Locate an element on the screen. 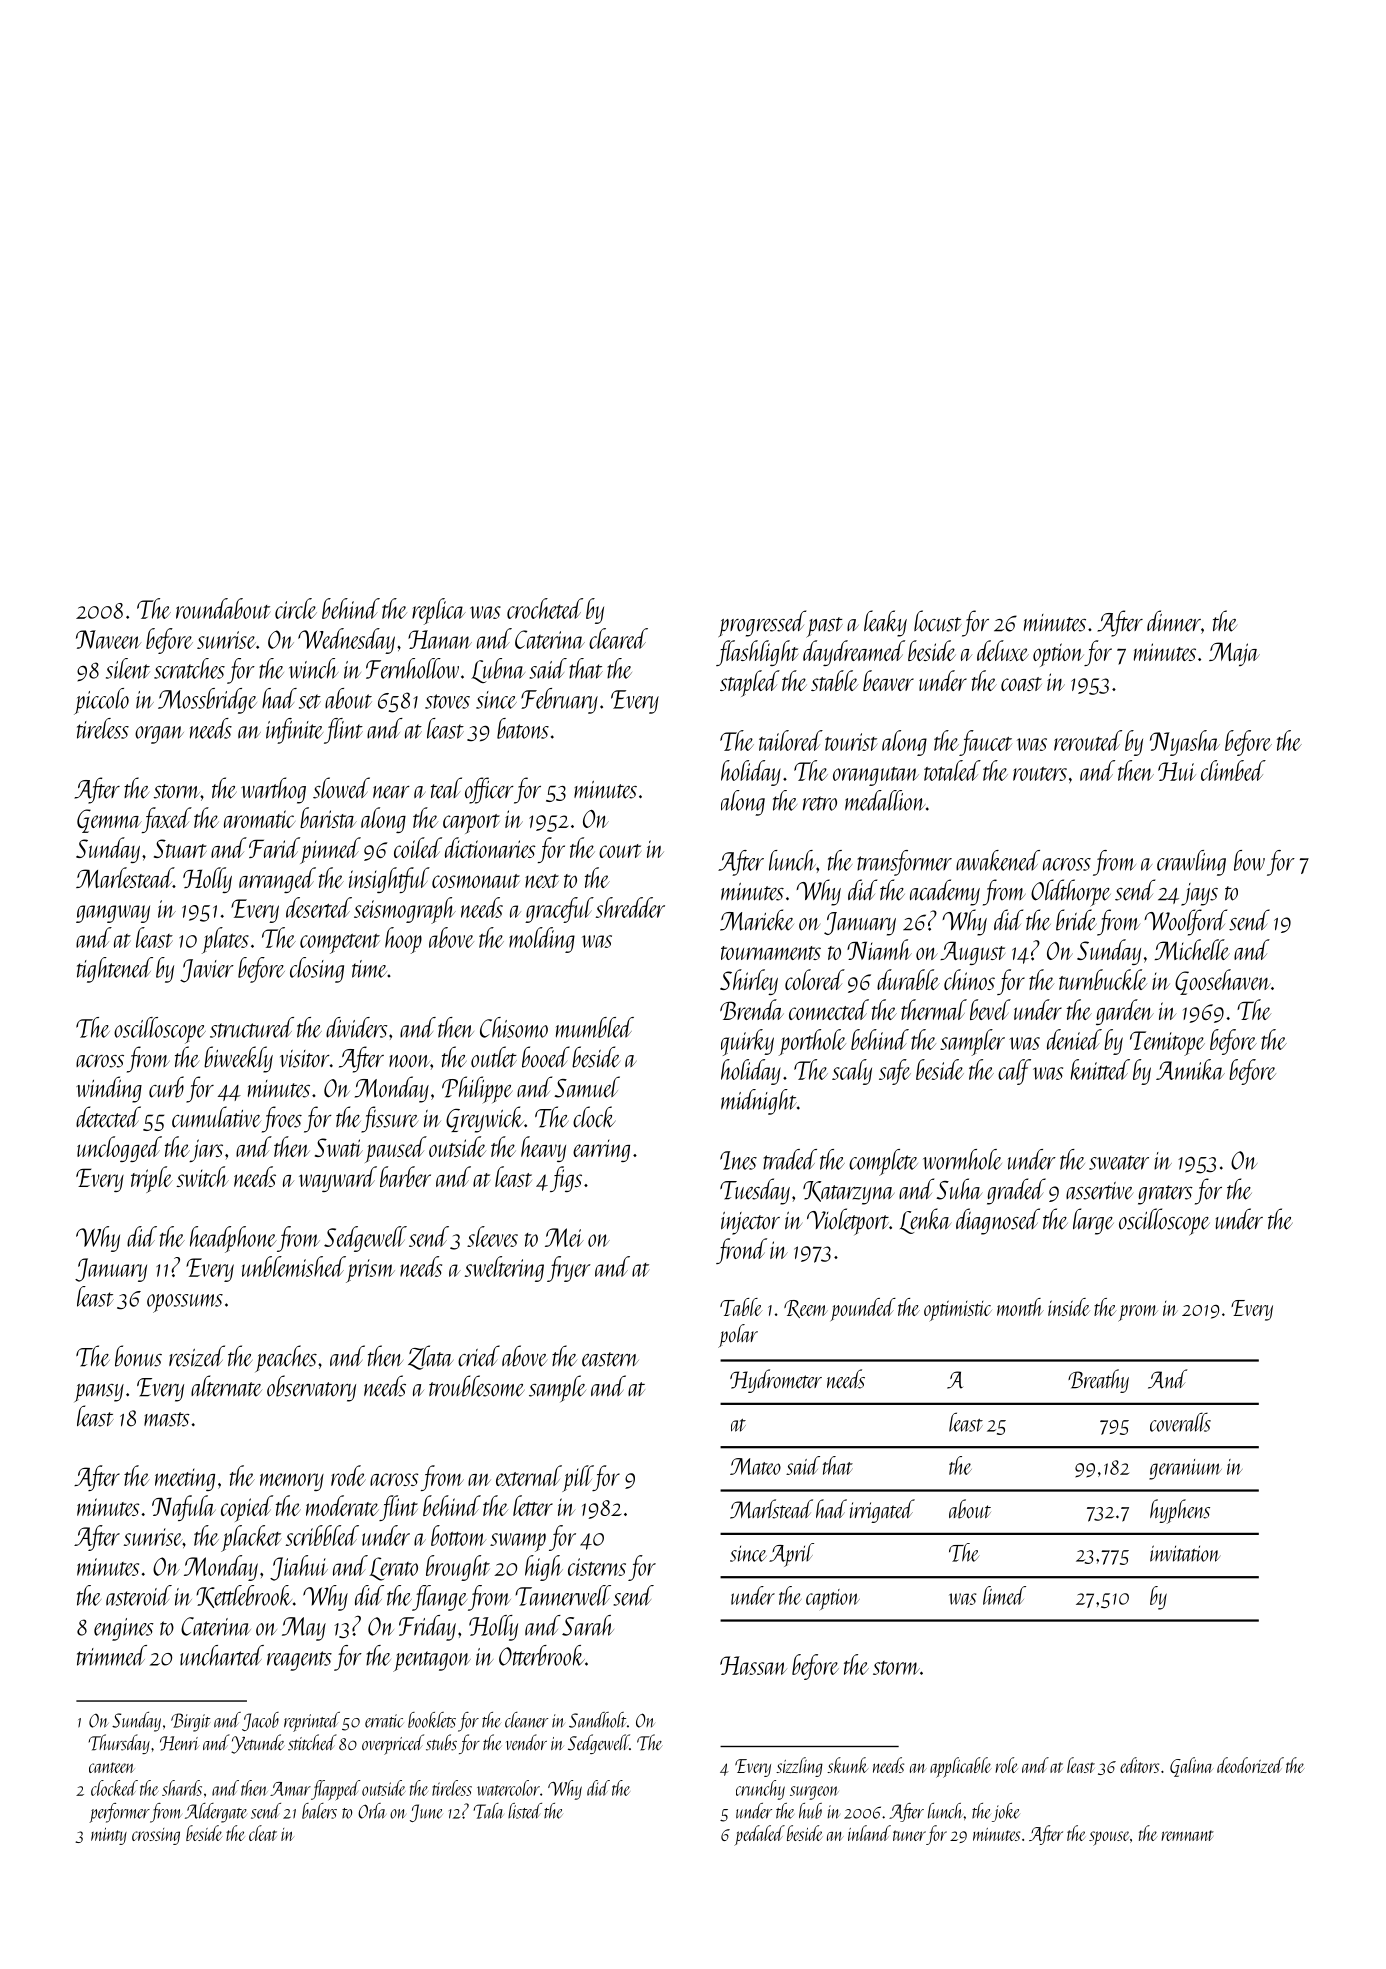 This screenshot has height=1969, width=1386. crocheted is located at coordinates (545, 608).
